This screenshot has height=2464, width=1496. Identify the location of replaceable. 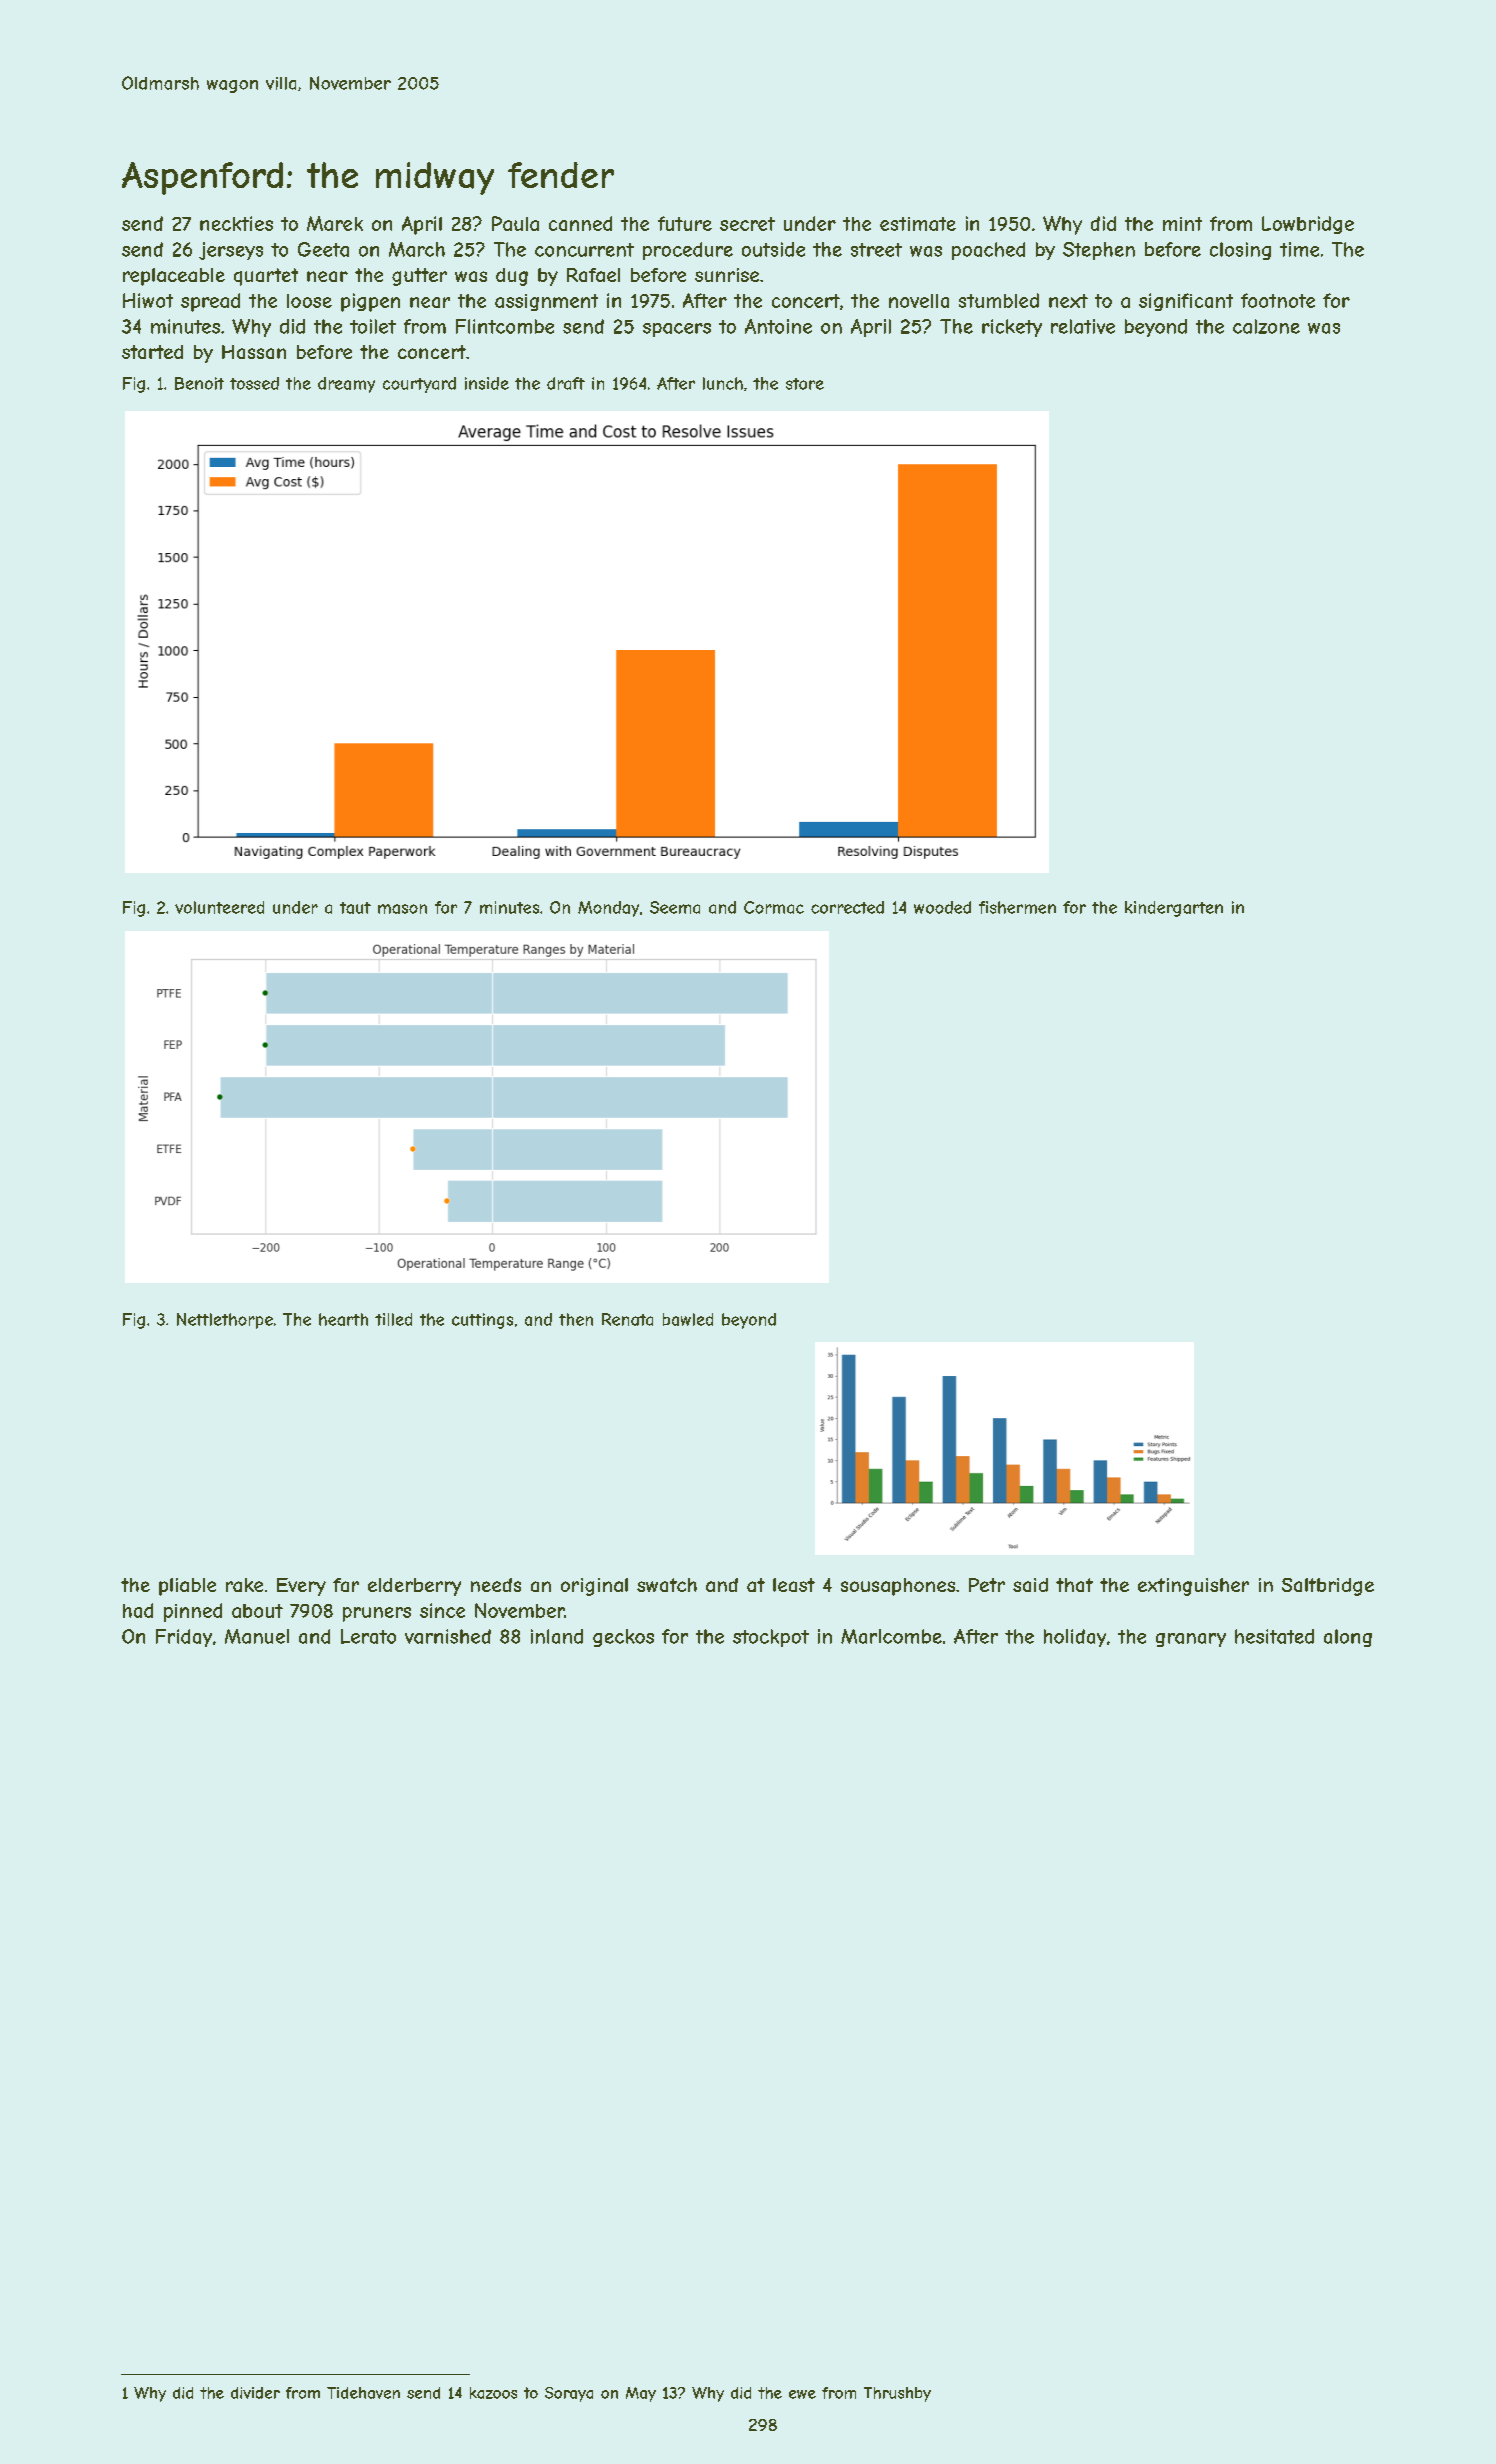
(174, 277).
